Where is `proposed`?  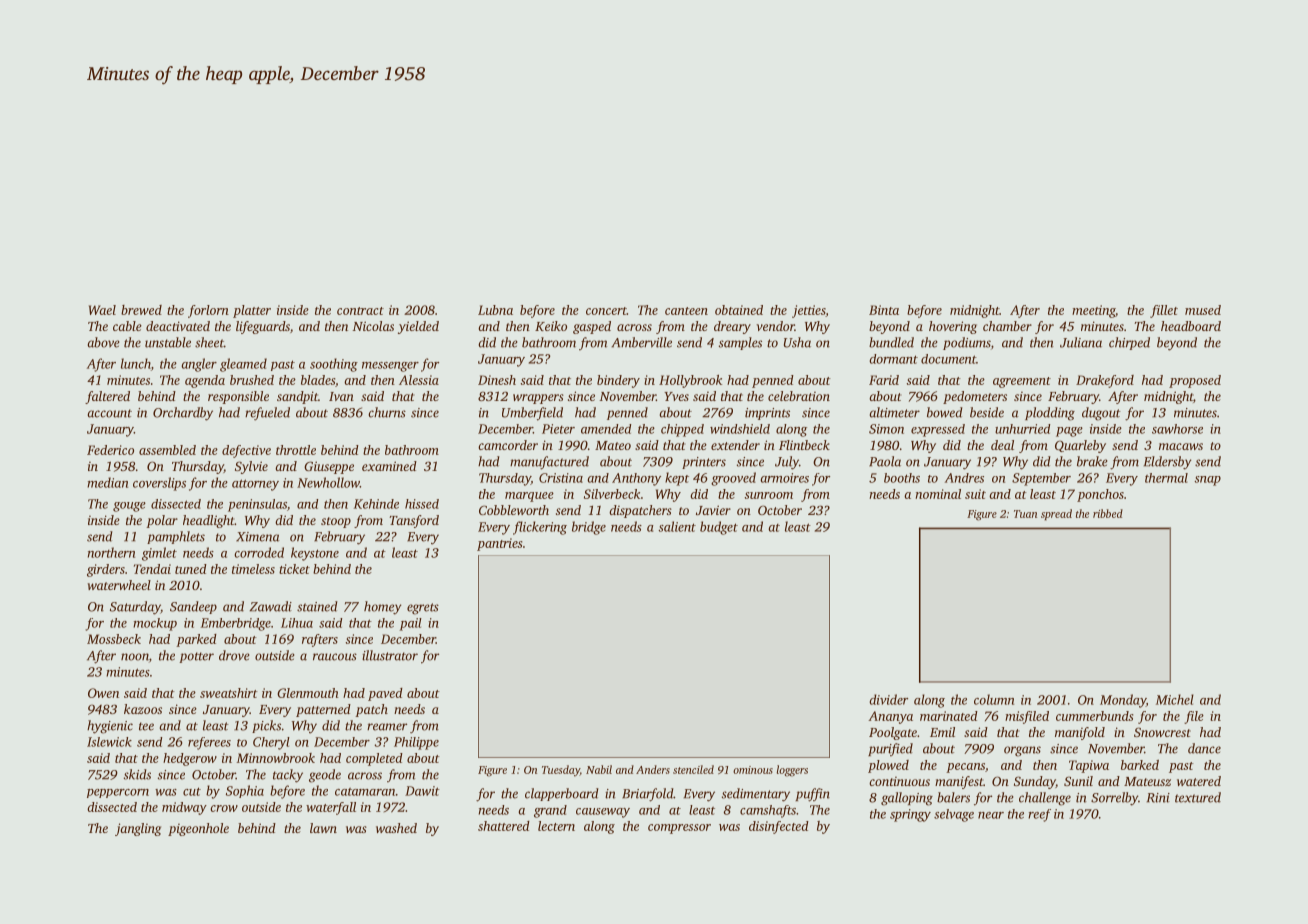
proposed is located at coordinates (1195, 381).
